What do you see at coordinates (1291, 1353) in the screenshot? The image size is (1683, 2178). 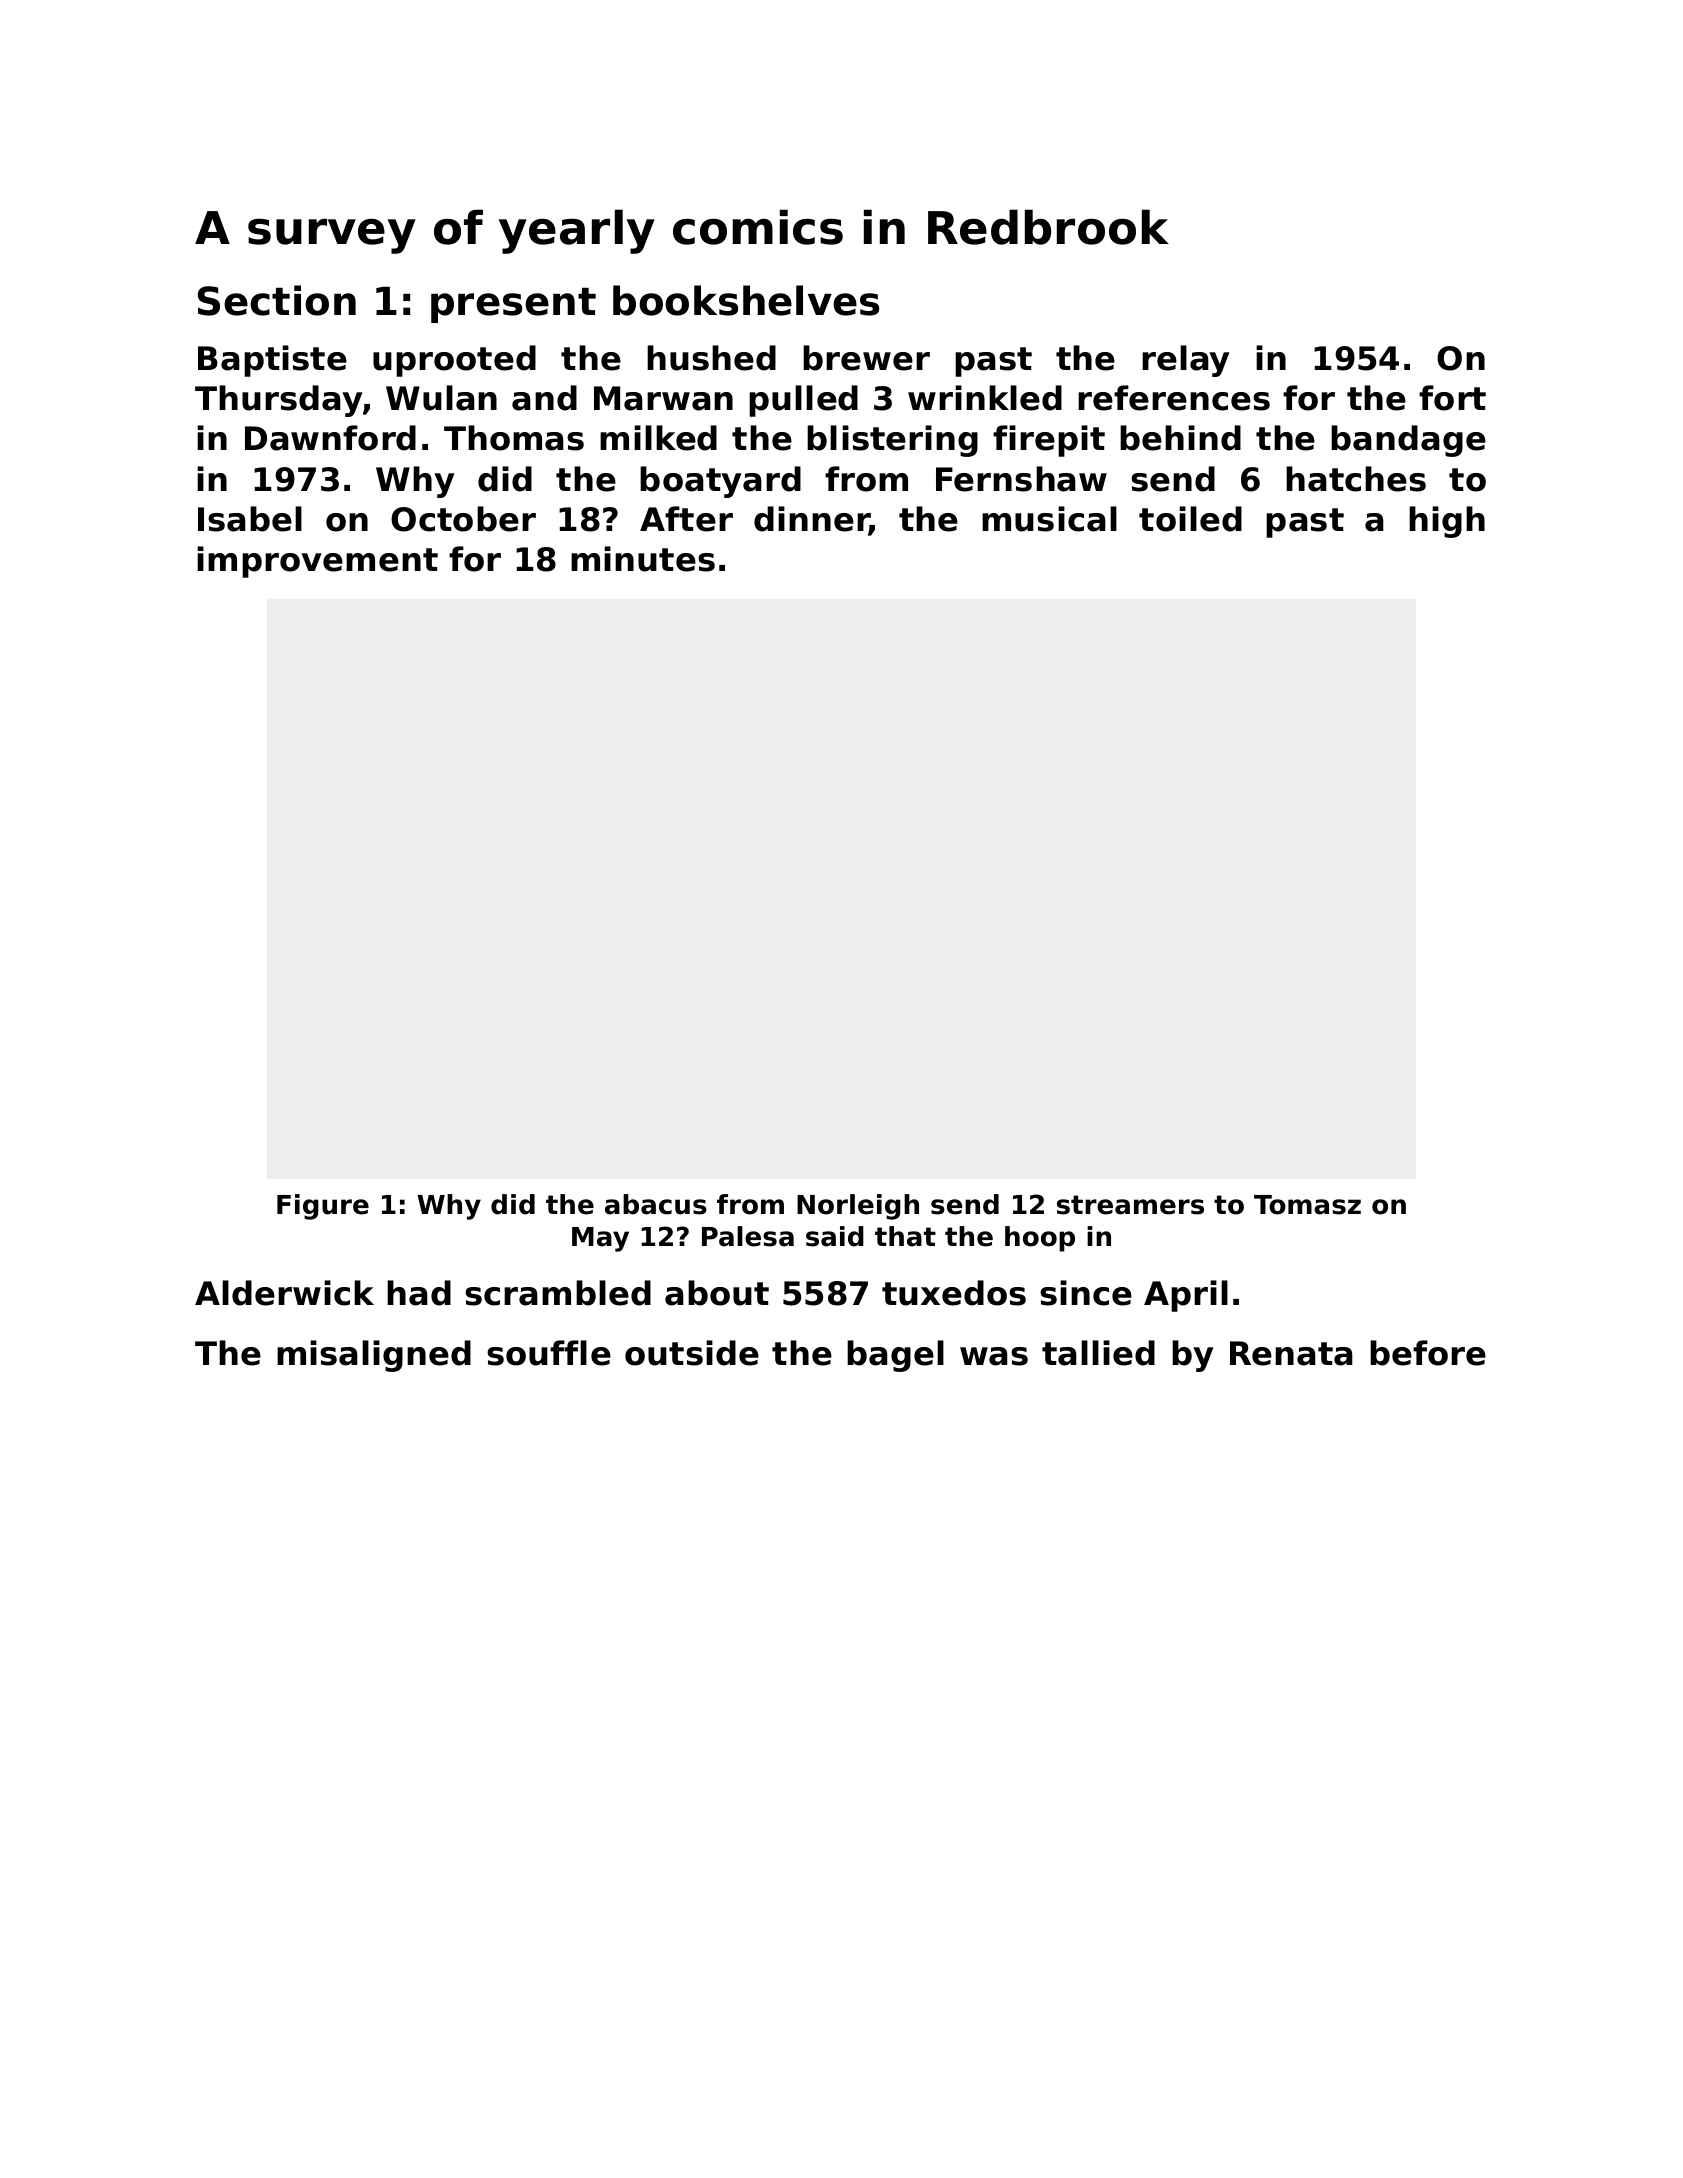 I see `Renata` at bounding box center [1291, 1353].
